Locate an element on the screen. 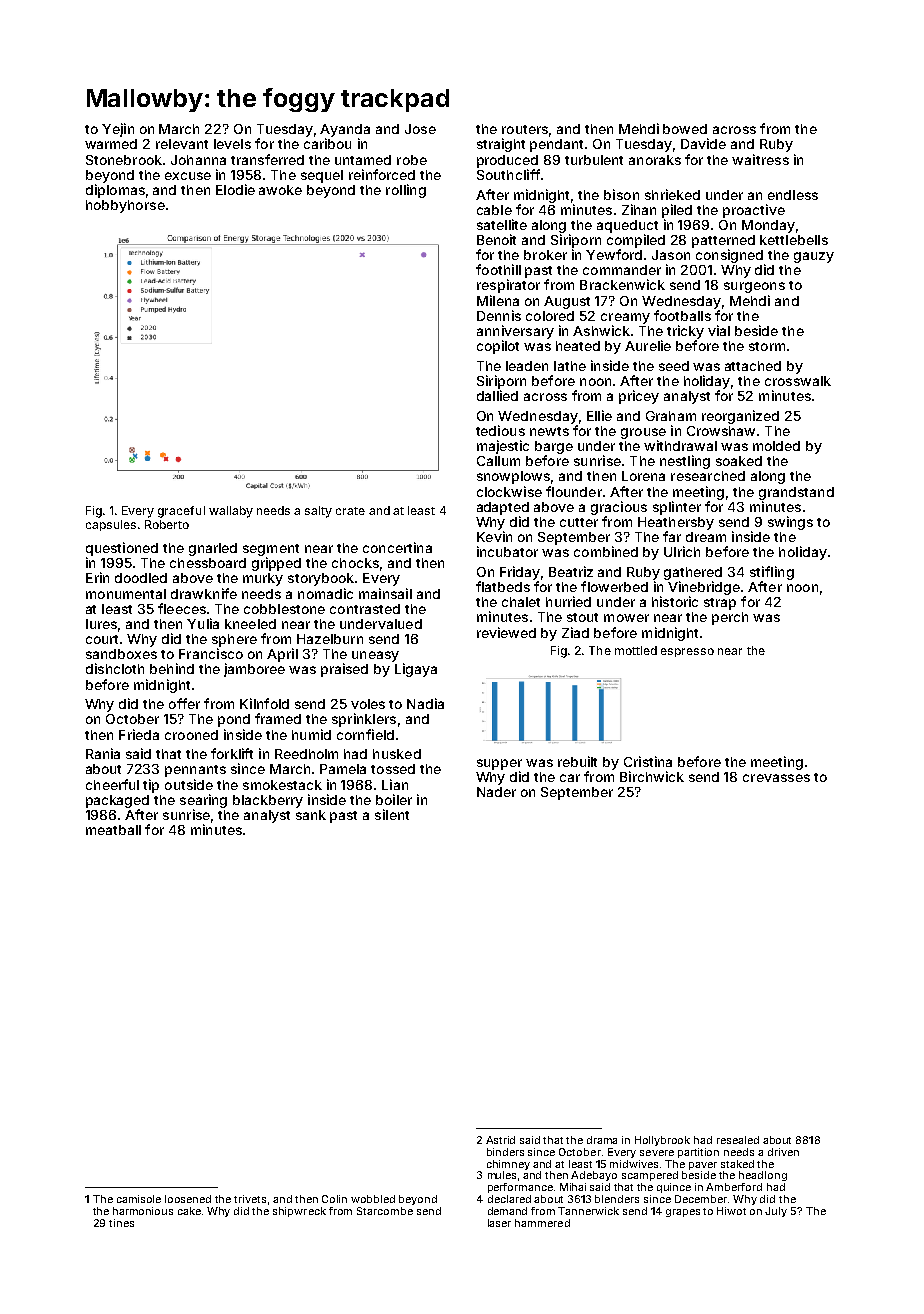 Image resolution: width=924 pixels, height=1314 pixels. bowed is located at coordinates (685, 129).
